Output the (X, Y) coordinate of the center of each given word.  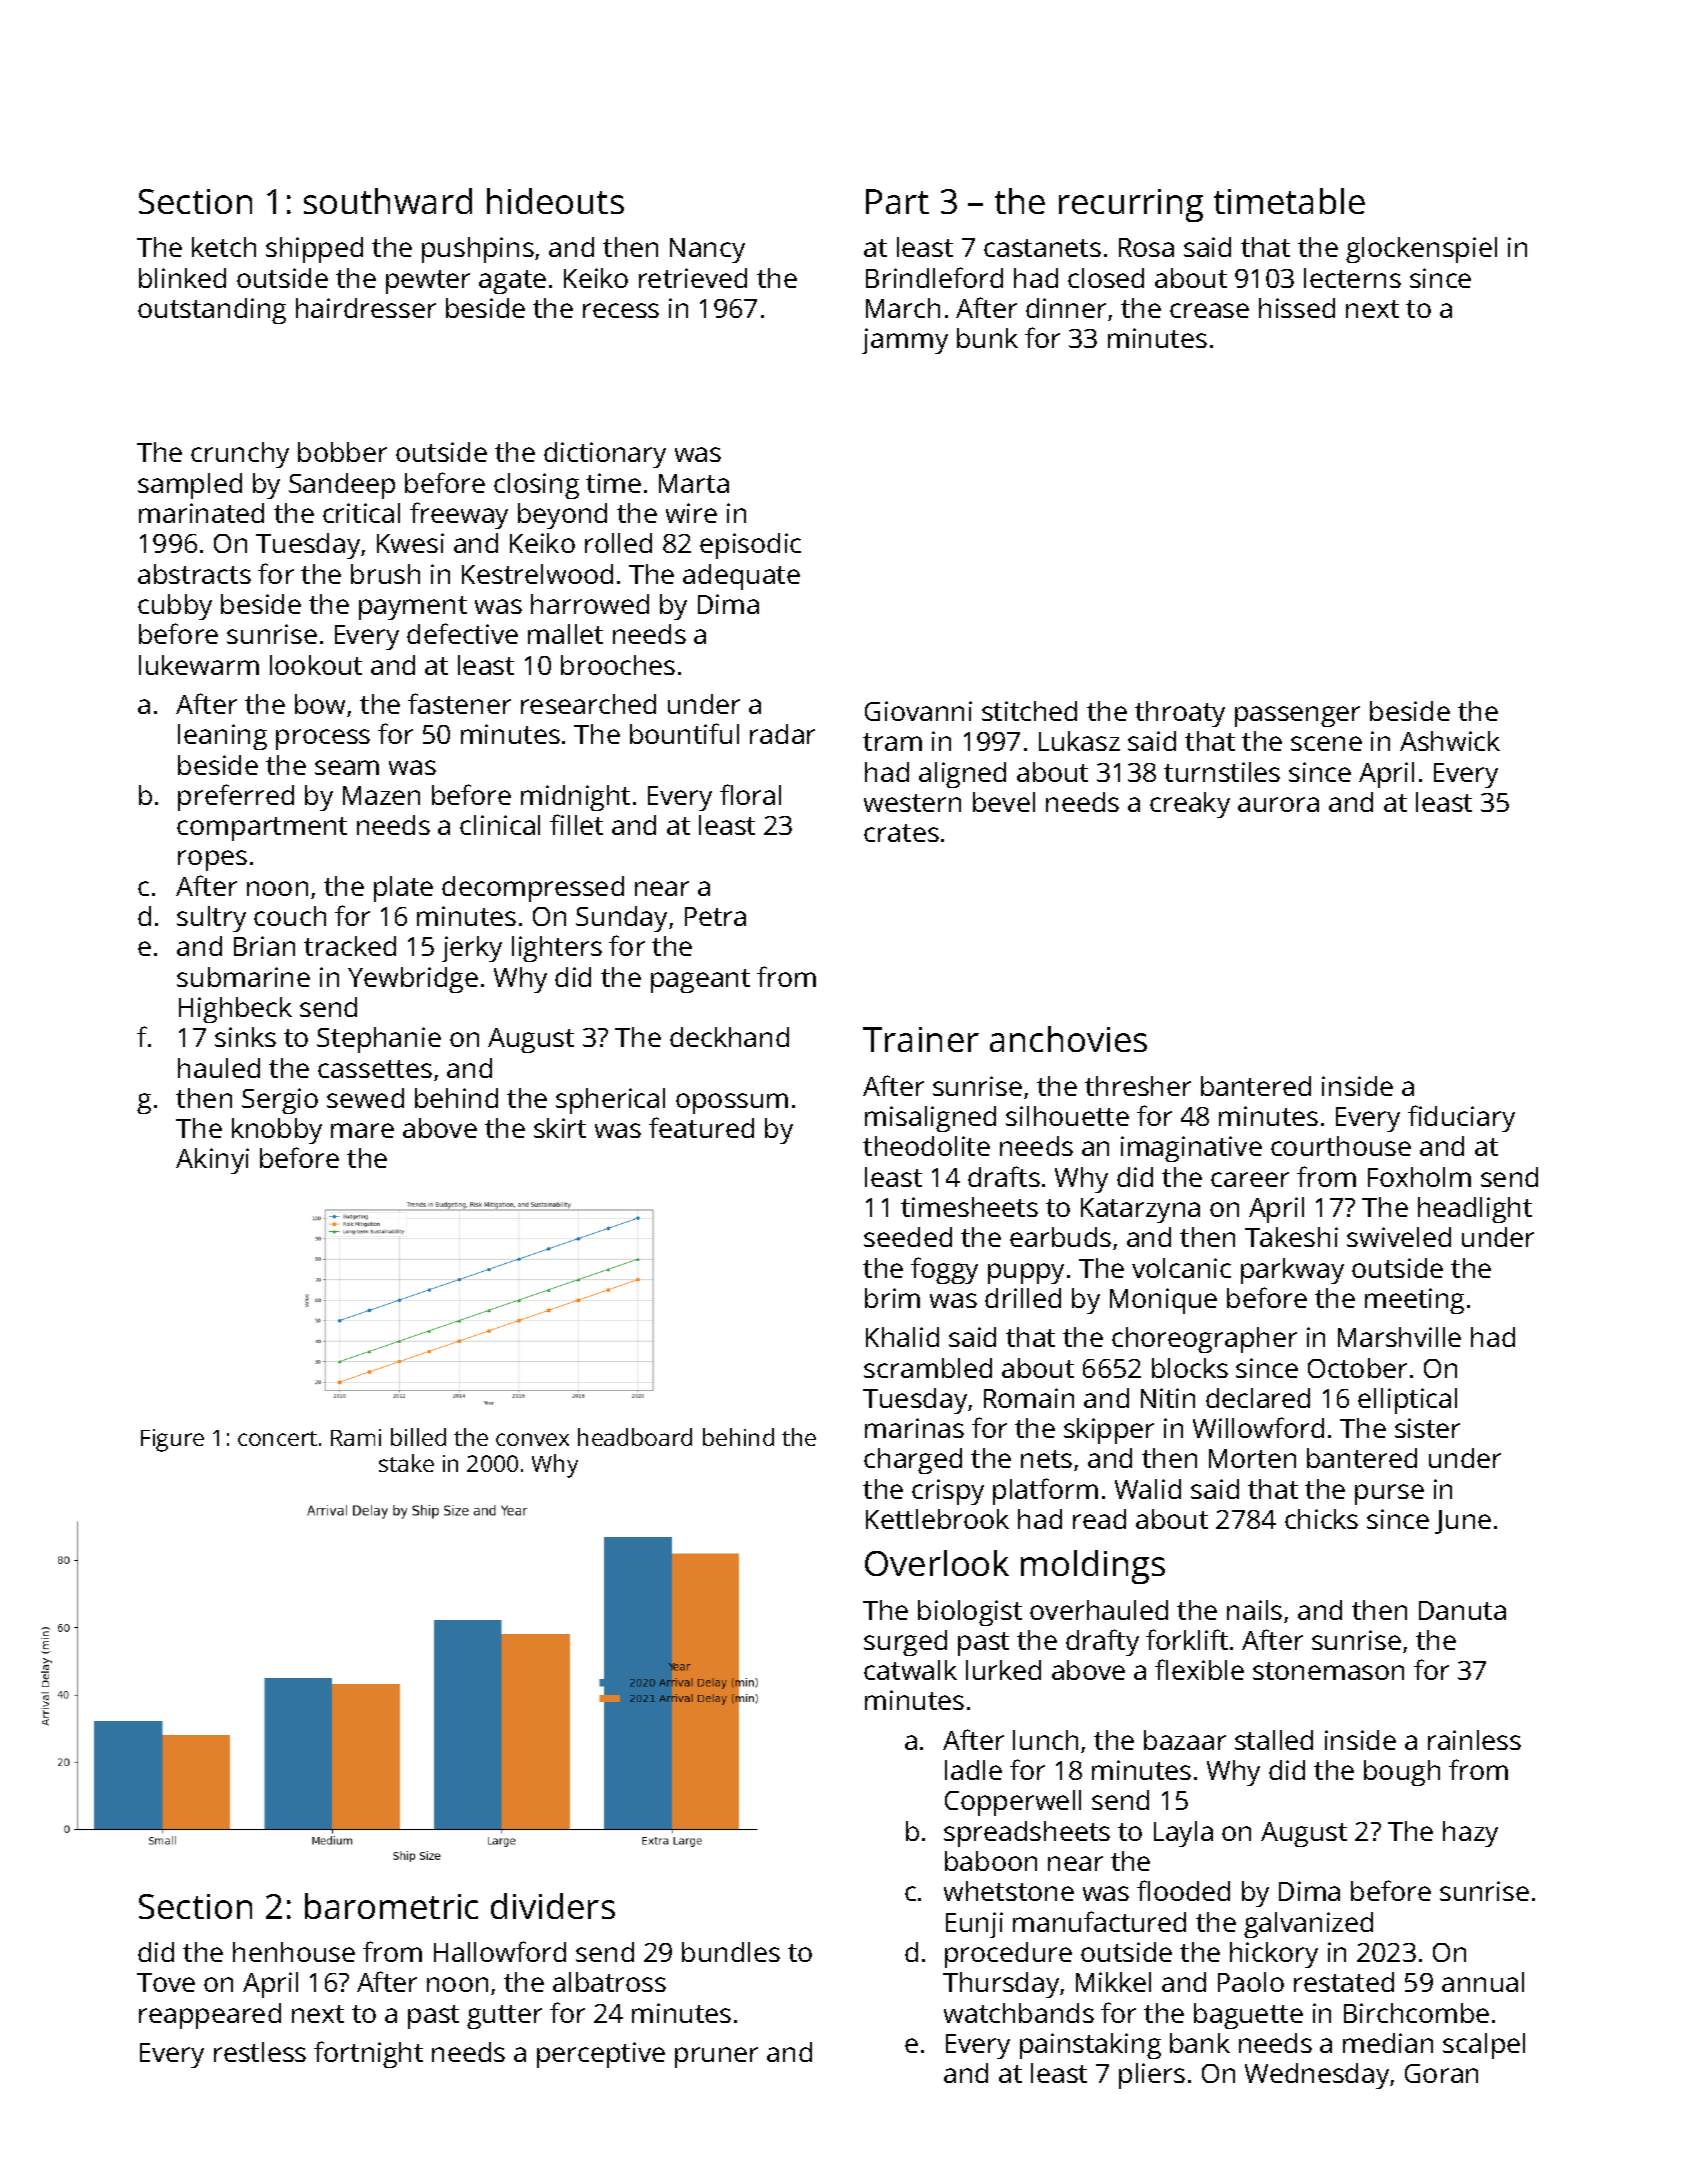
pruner (716, 2057)
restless (260, 2052)
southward (388, 201)
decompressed (533, 889)
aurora (1278, 804)
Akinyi (212, 1161)
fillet (576, 824)
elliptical (1407, 1401)
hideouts (555, 201)
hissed (1297, 308)
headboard (635, 1437)
